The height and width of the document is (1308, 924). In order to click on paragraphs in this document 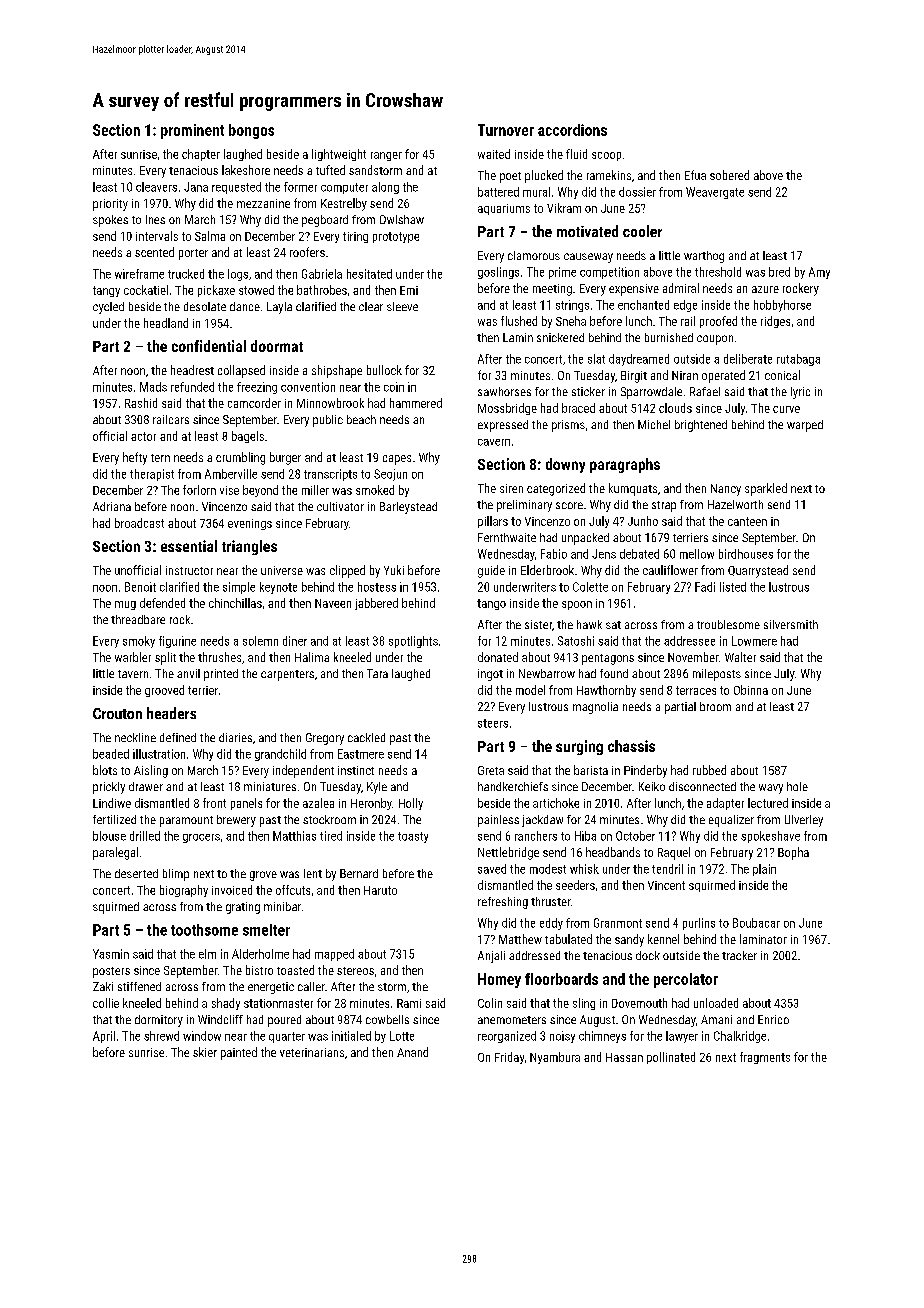, I will do `click(625, 465)`.
